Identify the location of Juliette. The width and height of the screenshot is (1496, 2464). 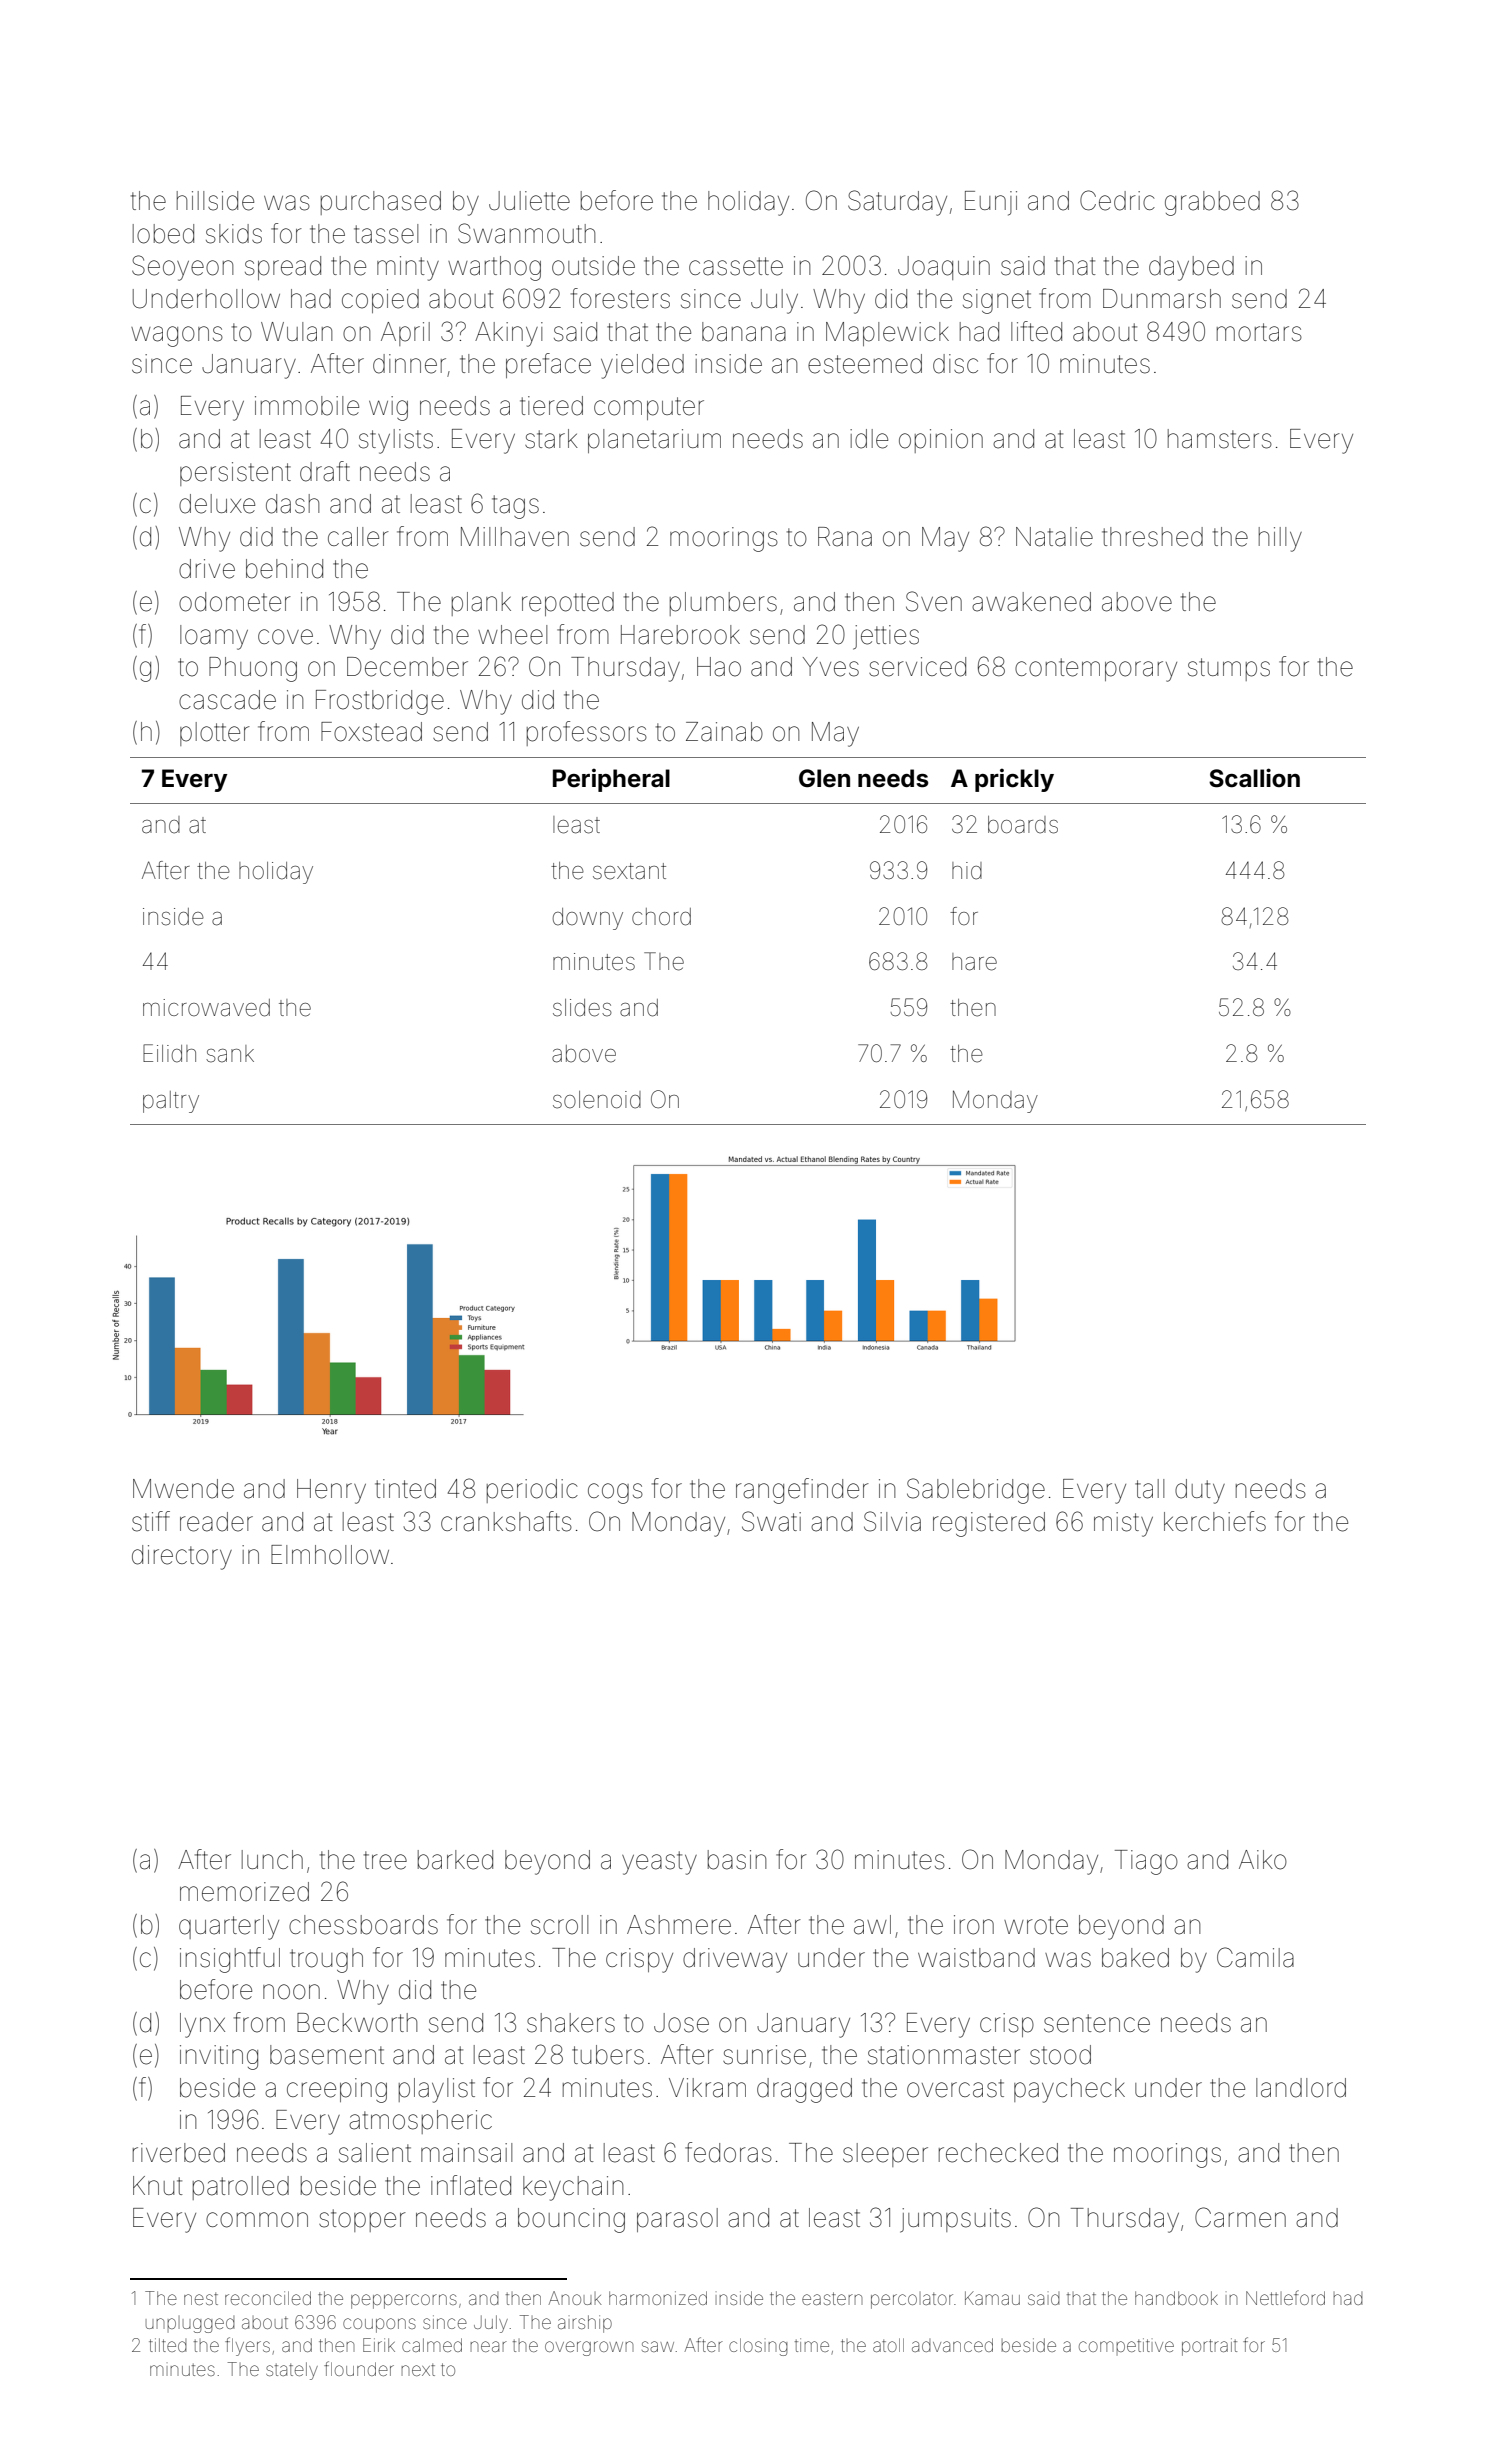
(529, 201).
